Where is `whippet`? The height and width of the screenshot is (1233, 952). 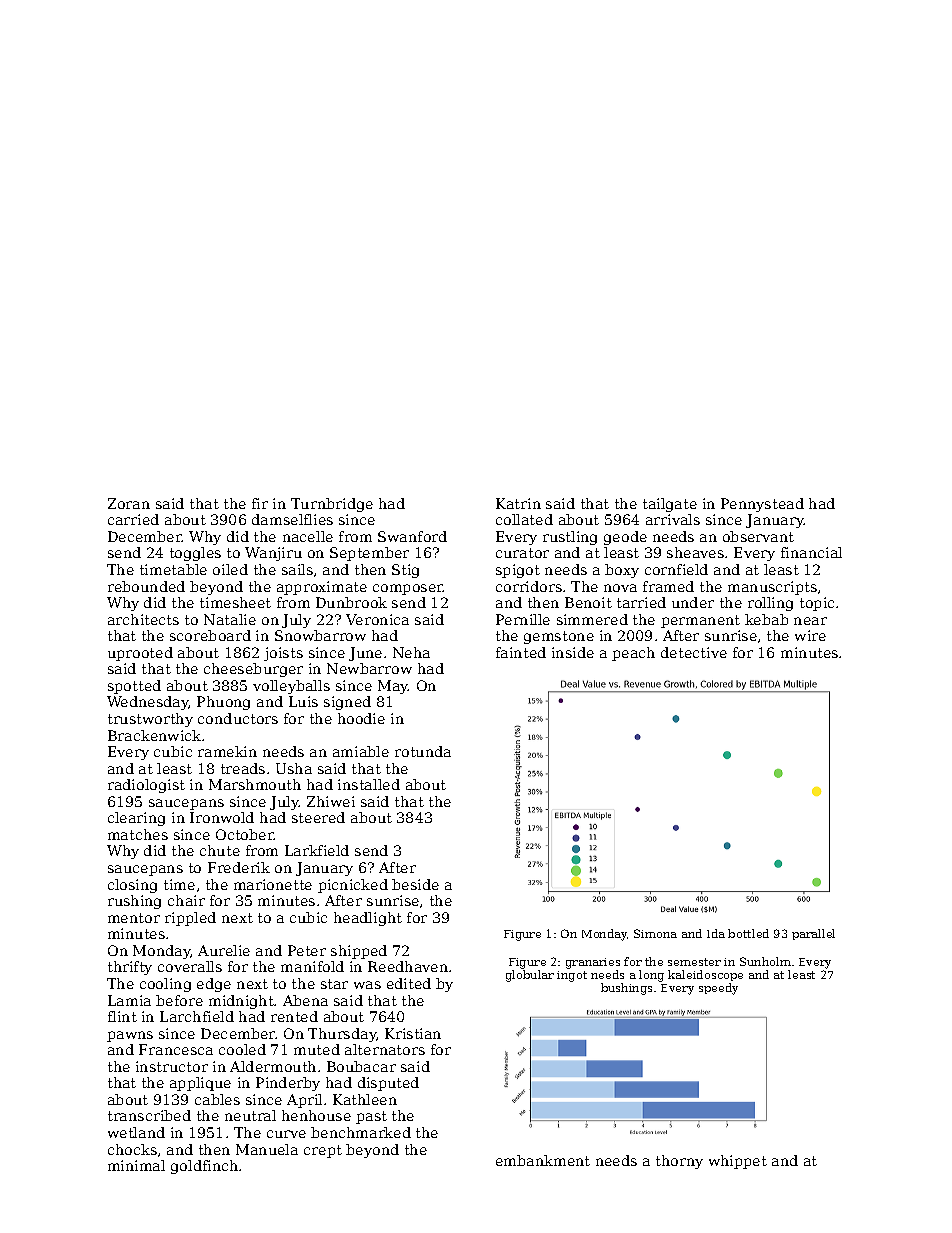 whippet is located at coordinates (738, 1162).
